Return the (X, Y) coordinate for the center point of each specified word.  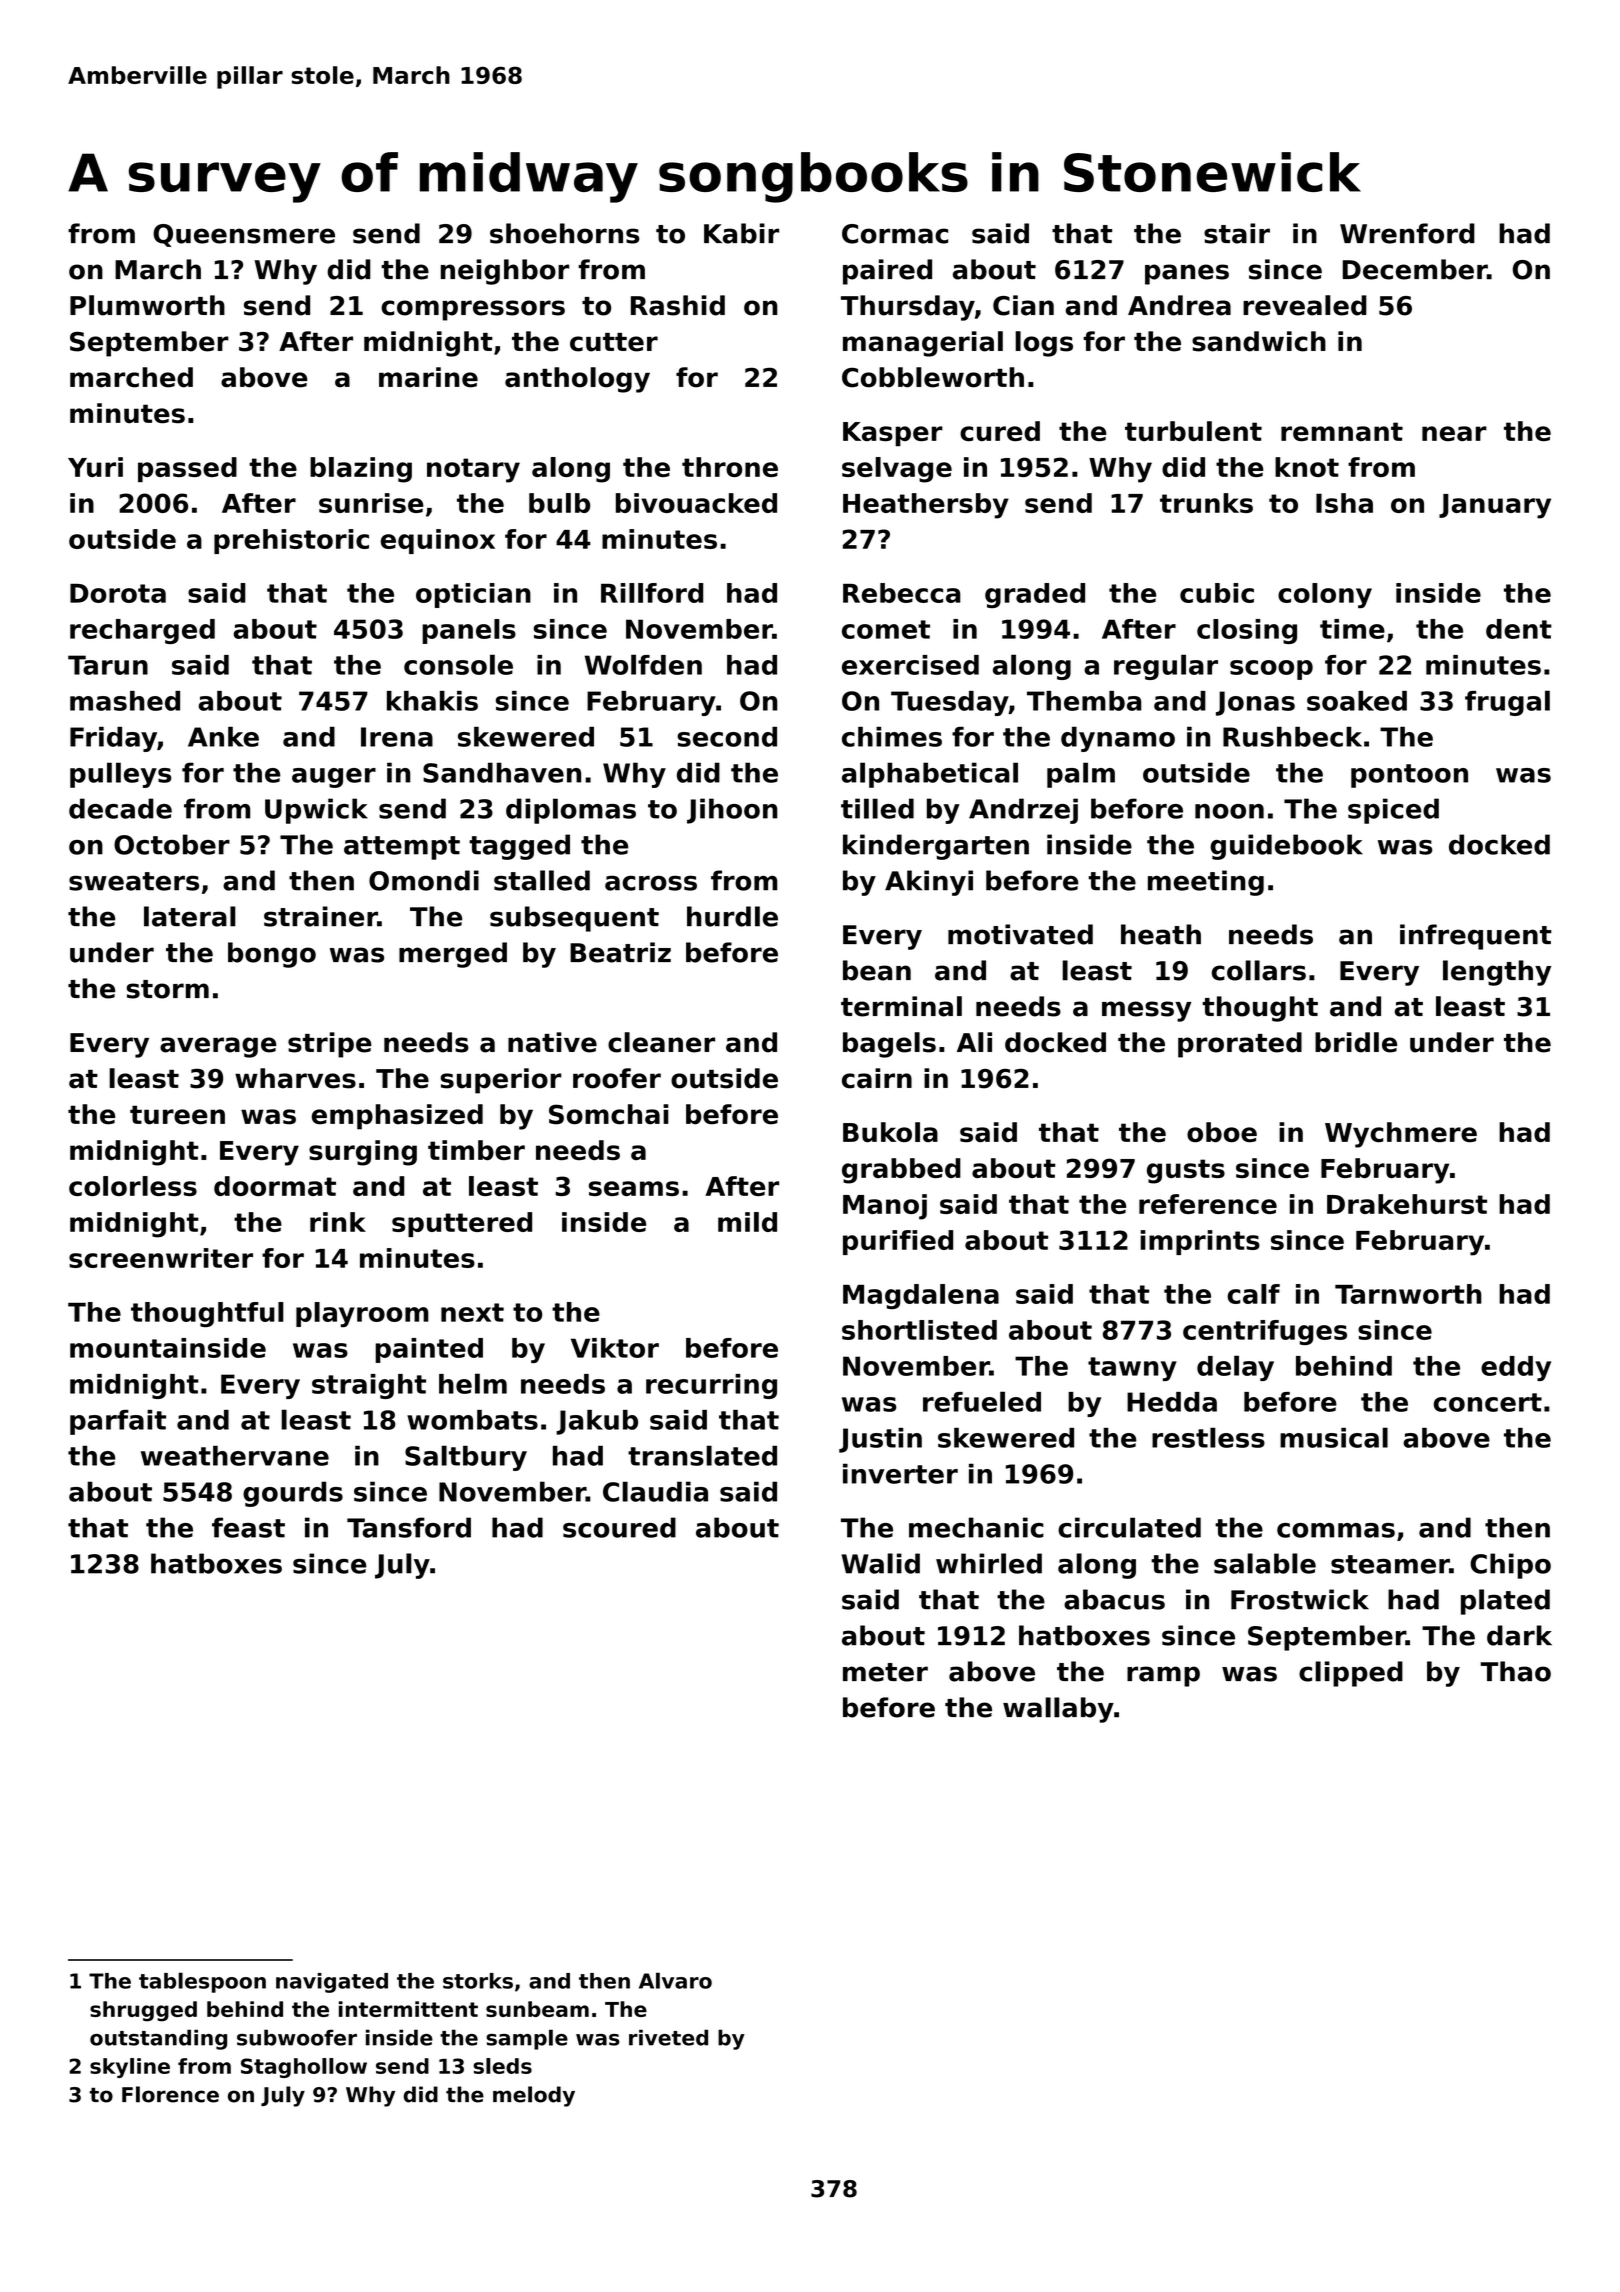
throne (730, 467)
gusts (1186, 1171)
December (1415, 269)
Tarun (108, 665)
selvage (897, 470)
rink (338, 1222)
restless (1208, 1437)
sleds (502, 2066)
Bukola (890, 1132)
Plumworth (147, 305)
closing (1247, 631)
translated (702, 1455)
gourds (293, 1494)
